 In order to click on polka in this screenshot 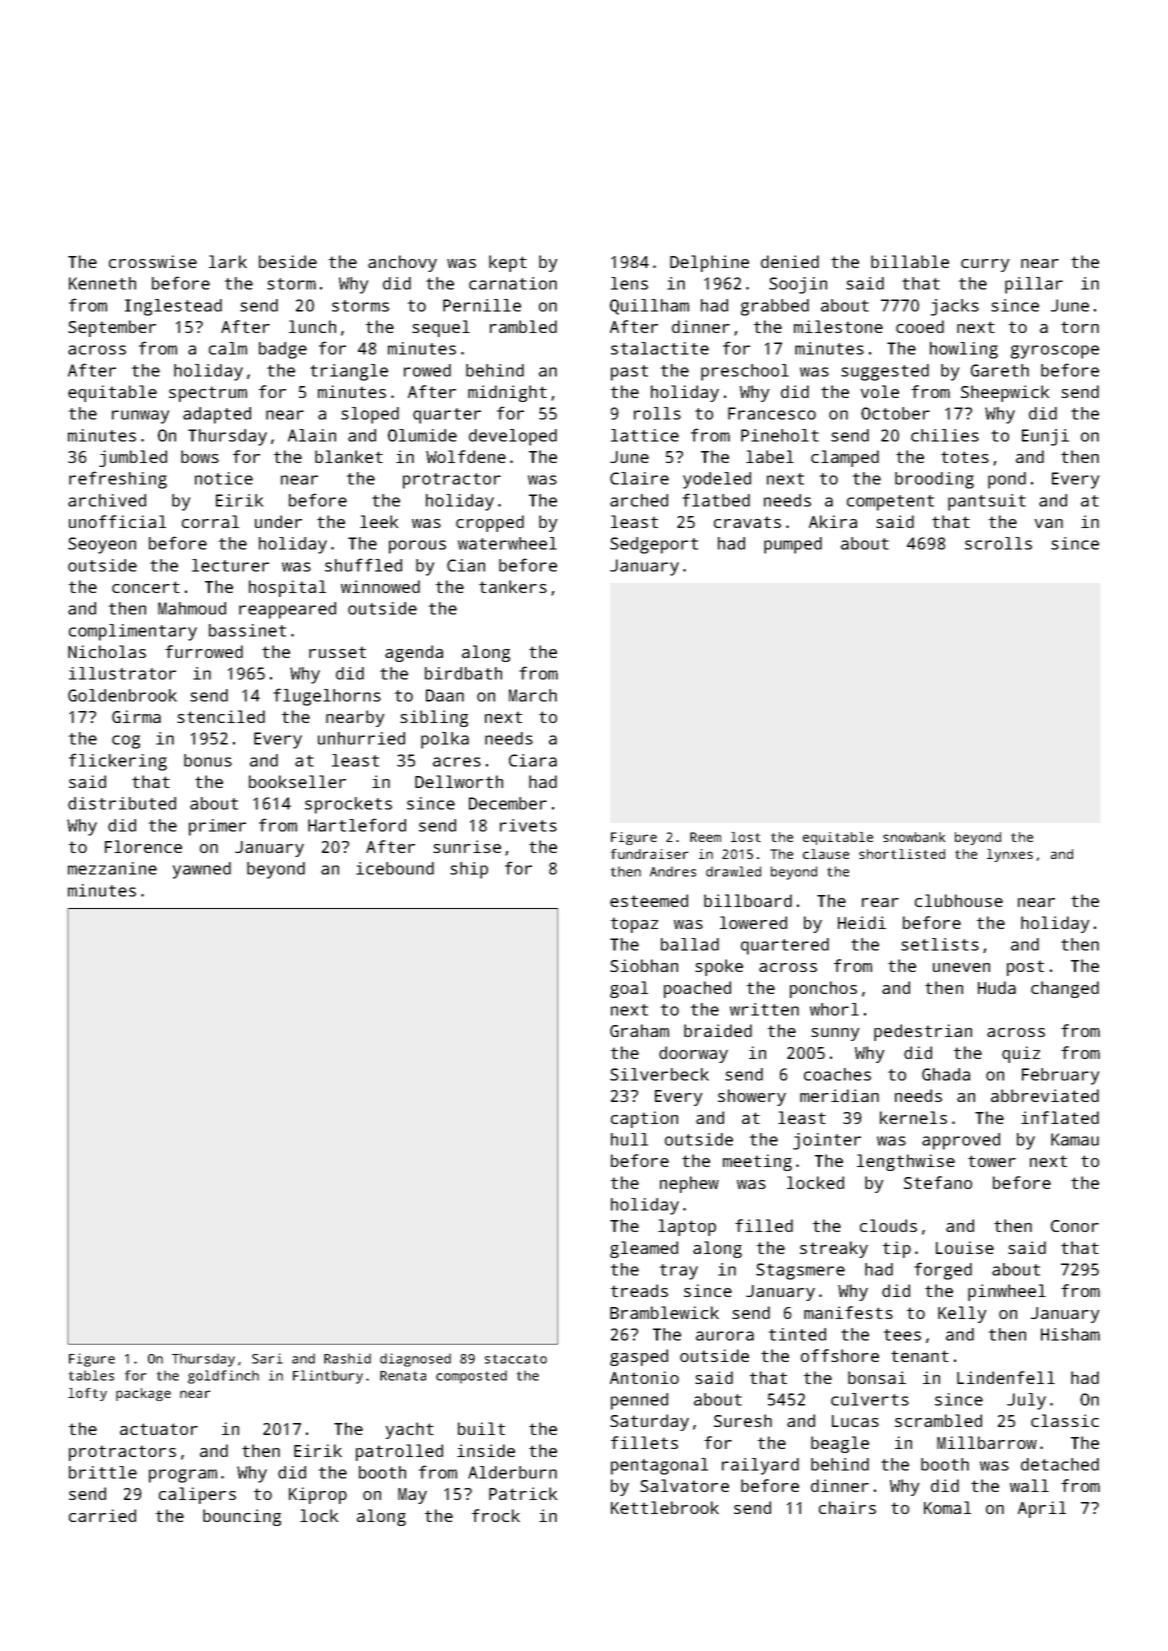, I will do `click(445, 740)`.
